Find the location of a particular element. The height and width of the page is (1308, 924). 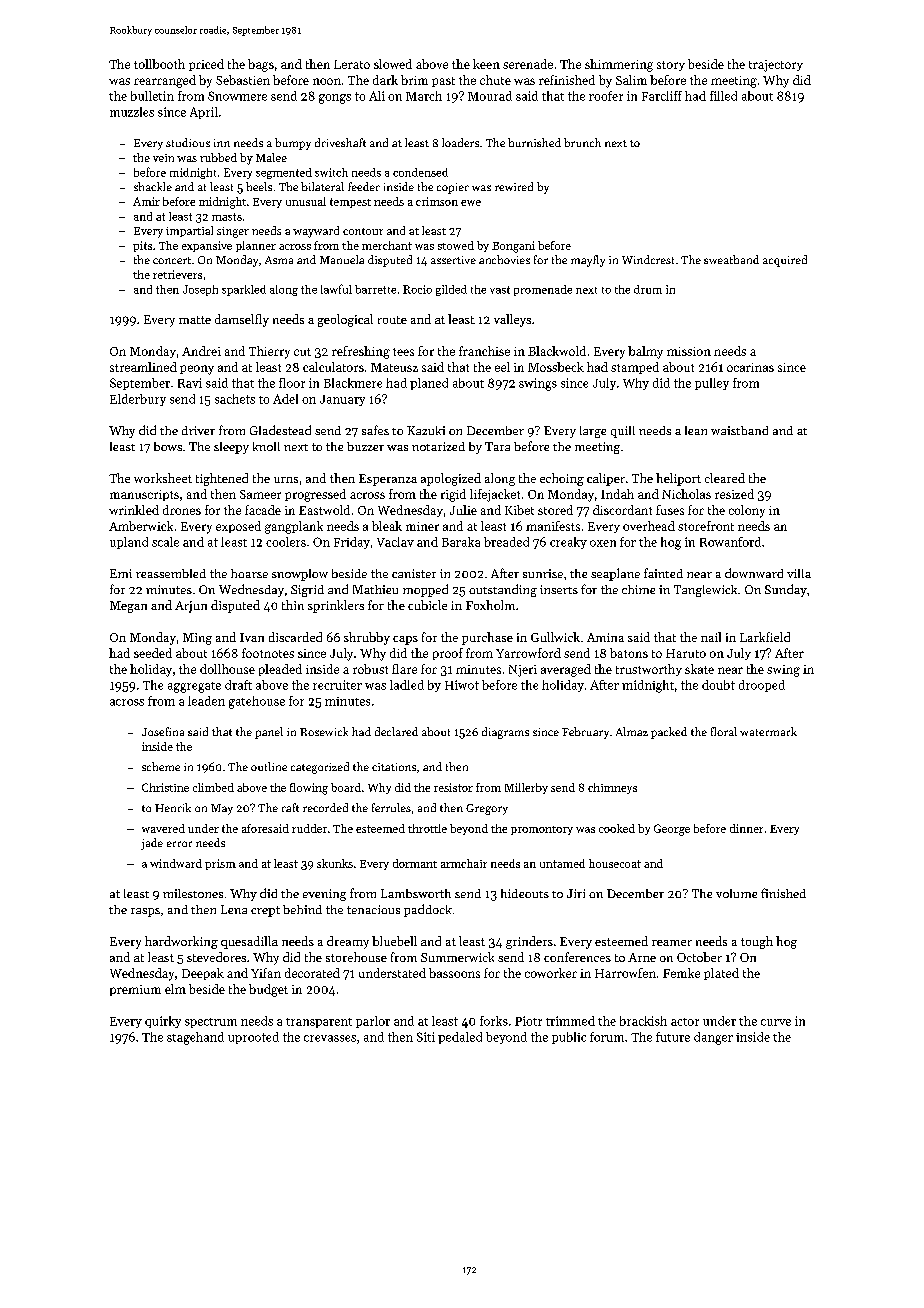

danger is located at coordinates (713, 1038).
